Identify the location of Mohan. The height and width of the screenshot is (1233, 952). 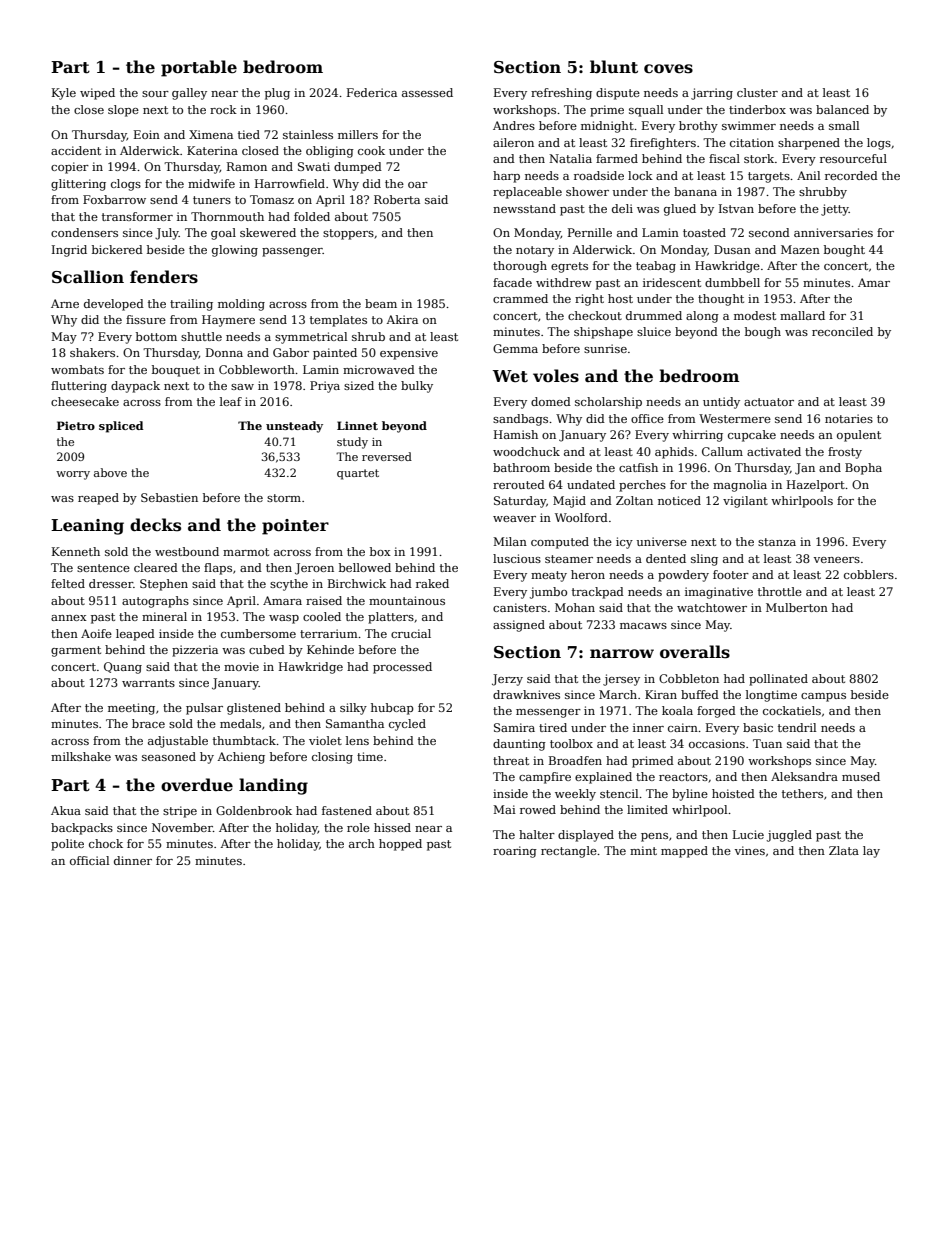
(575, 607).
